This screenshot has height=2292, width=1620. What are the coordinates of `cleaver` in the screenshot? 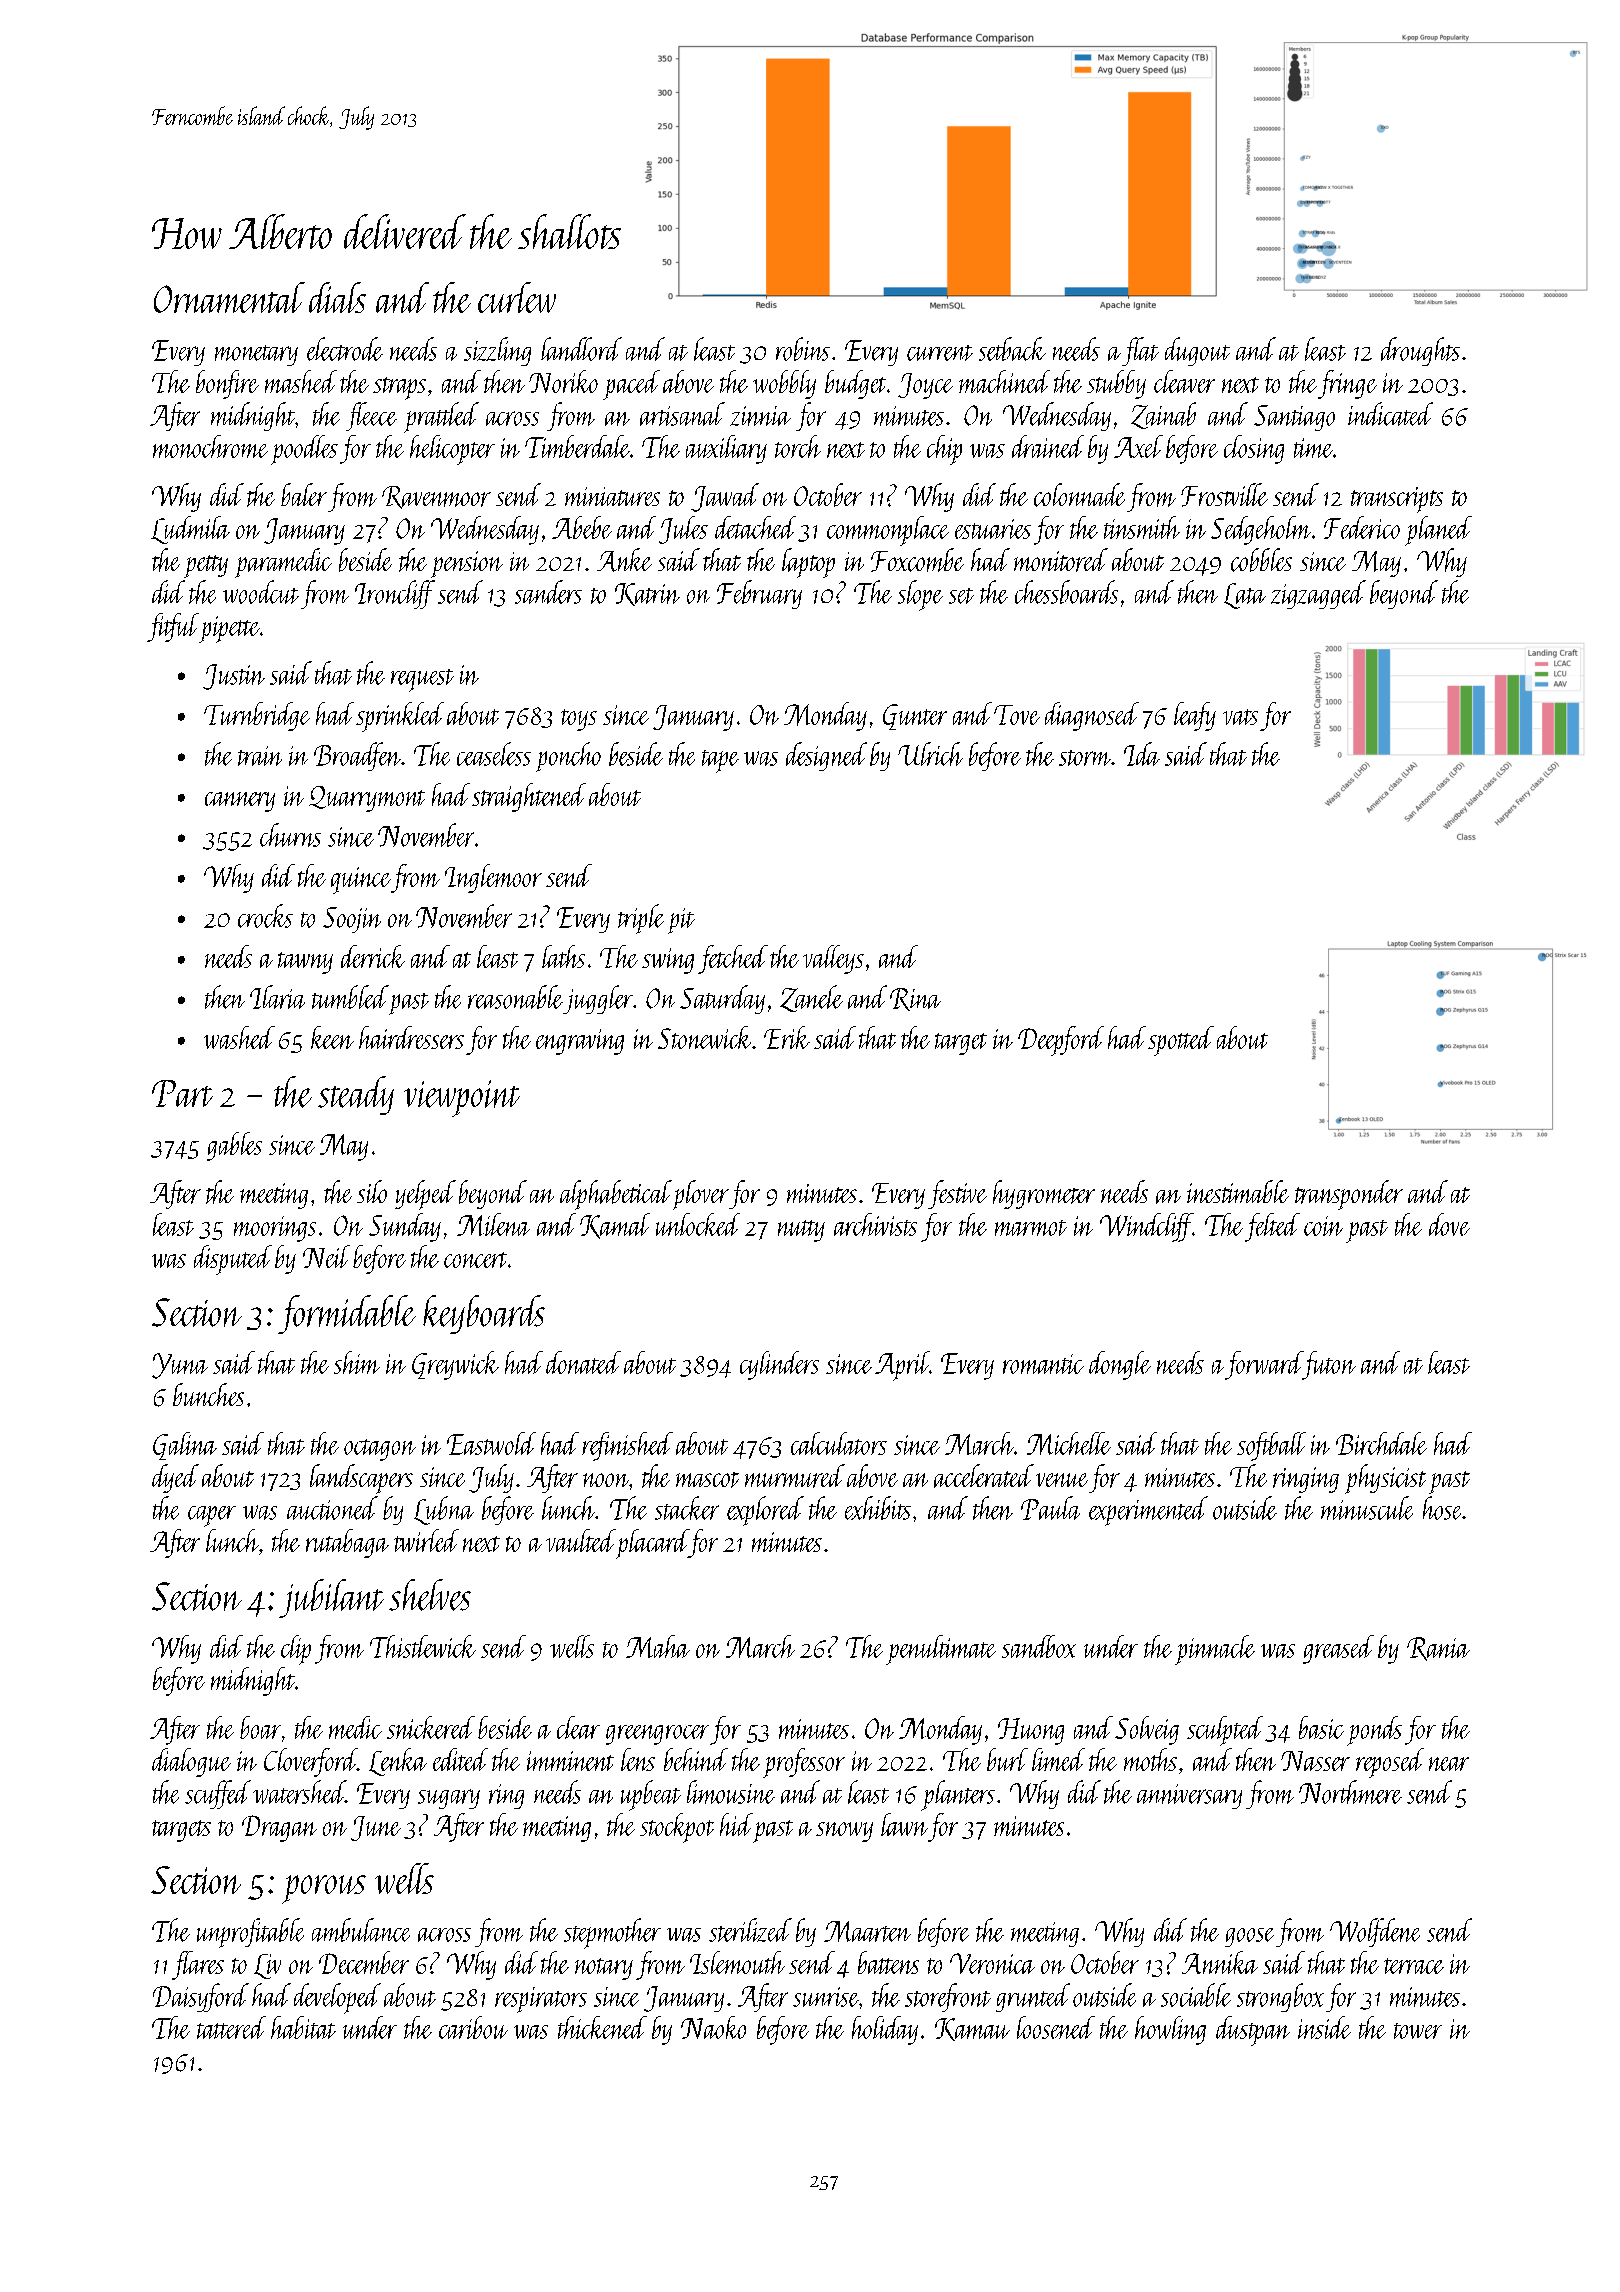 It's located at (1184, 381).
